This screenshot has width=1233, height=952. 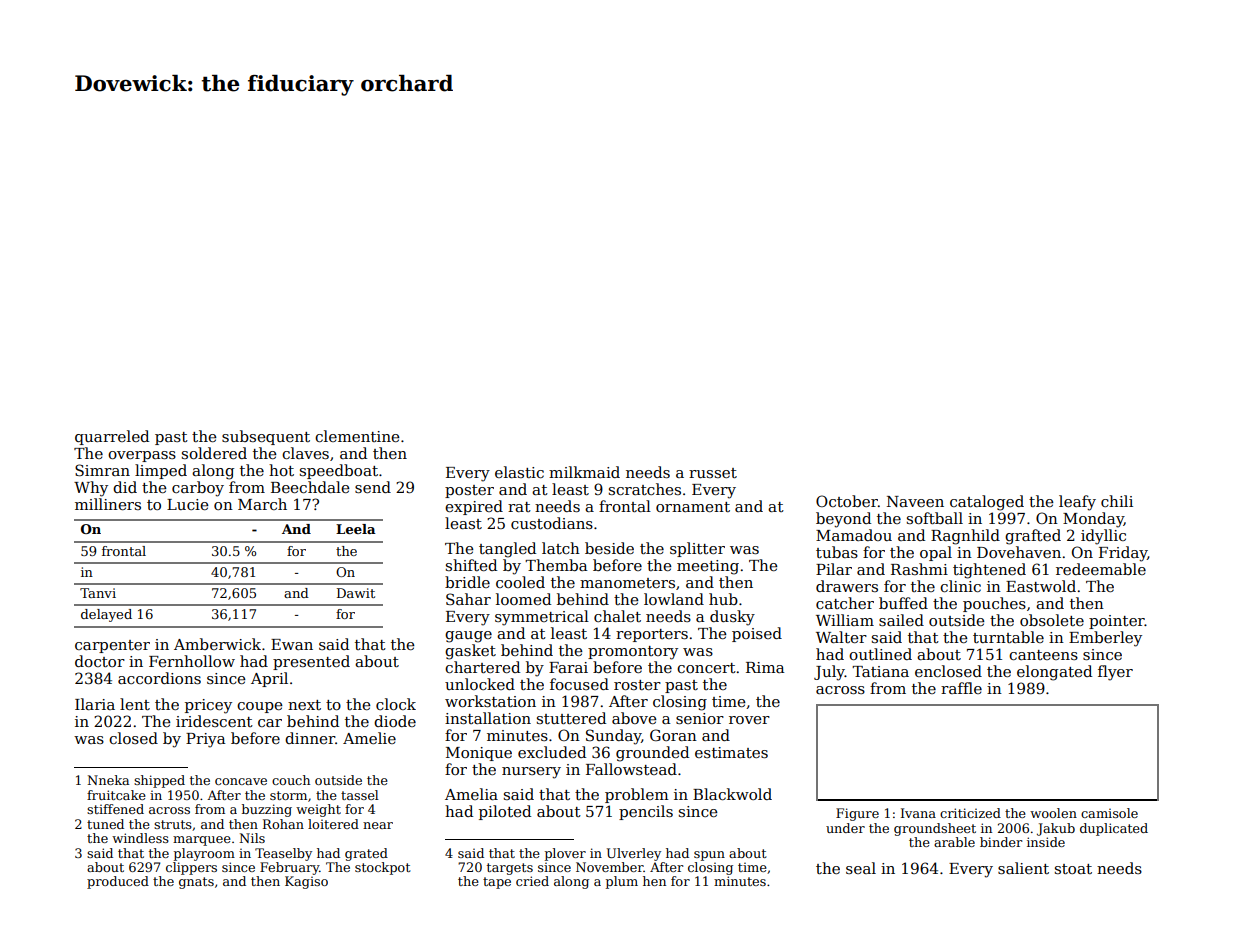 What do you see at coordinates (108, 780) in the screenshot?
I see `Nneka` at bounding box center [108, 780].
